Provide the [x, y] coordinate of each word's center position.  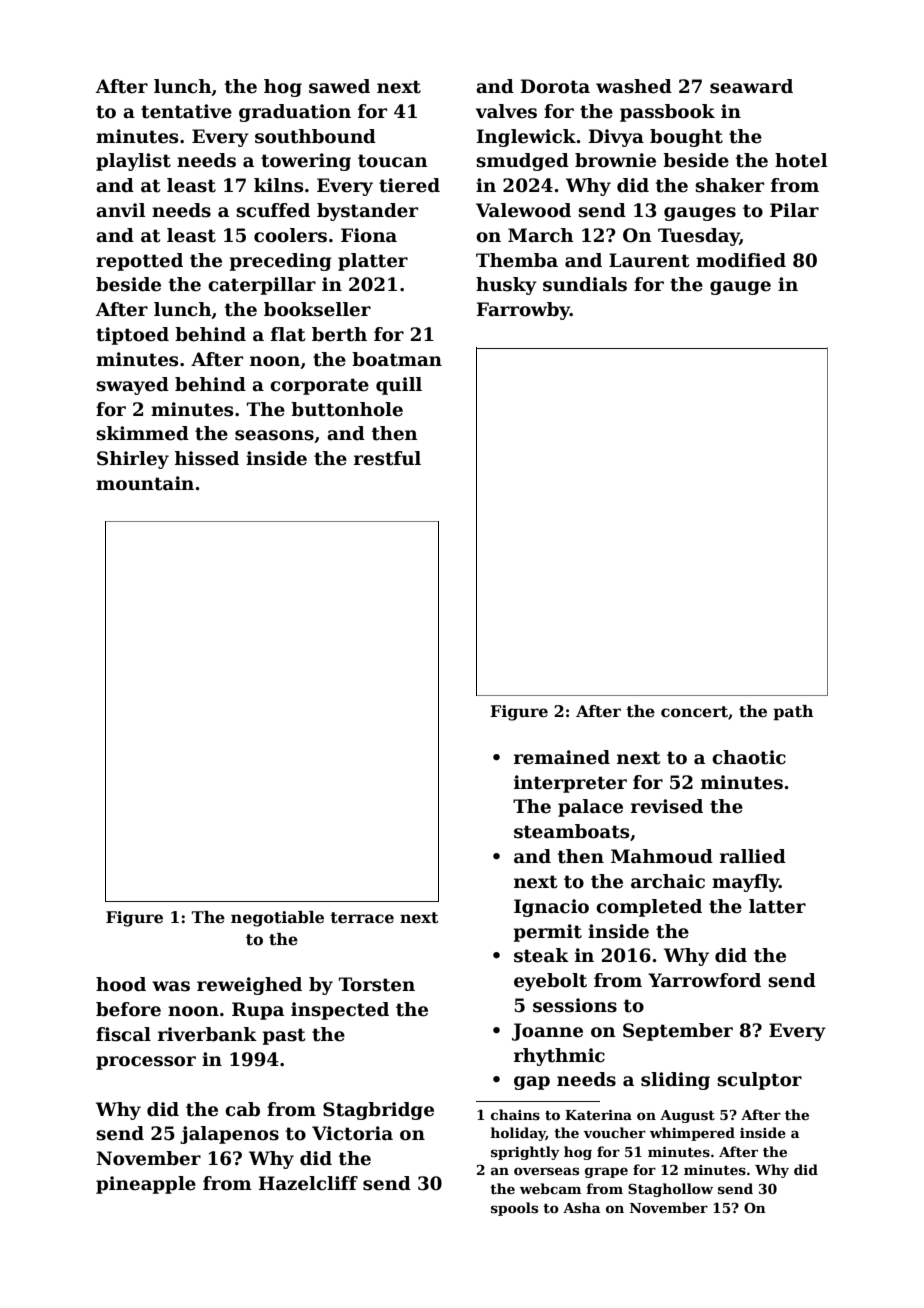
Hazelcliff [308, 1183]
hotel [801, 160]
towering [306, 162]
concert [694, 712]
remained [562, 757]
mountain [145, 483]
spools [514, 1209]
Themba [517, 260]
